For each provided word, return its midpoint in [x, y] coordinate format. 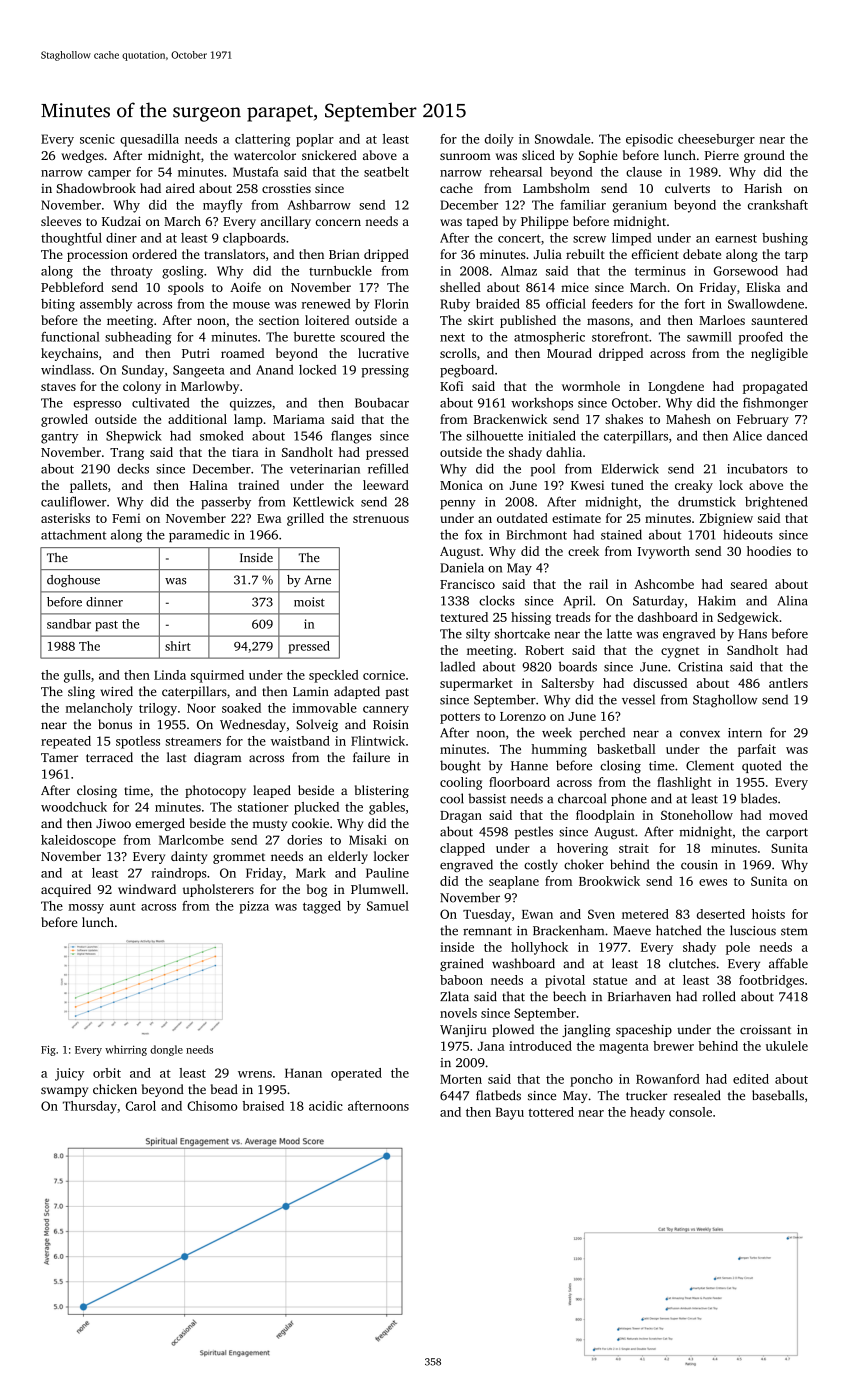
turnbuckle [340, 271]
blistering [382, 791]
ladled [457, 666]
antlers [788, 683]
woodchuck [74, 807]
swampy [64, 1092]
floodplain [605, 816]
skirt [481, 320]
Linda [170, 675]
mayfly [223, 206]
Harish [763, 188]
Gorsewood [746, 271]
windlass [66, 369]
